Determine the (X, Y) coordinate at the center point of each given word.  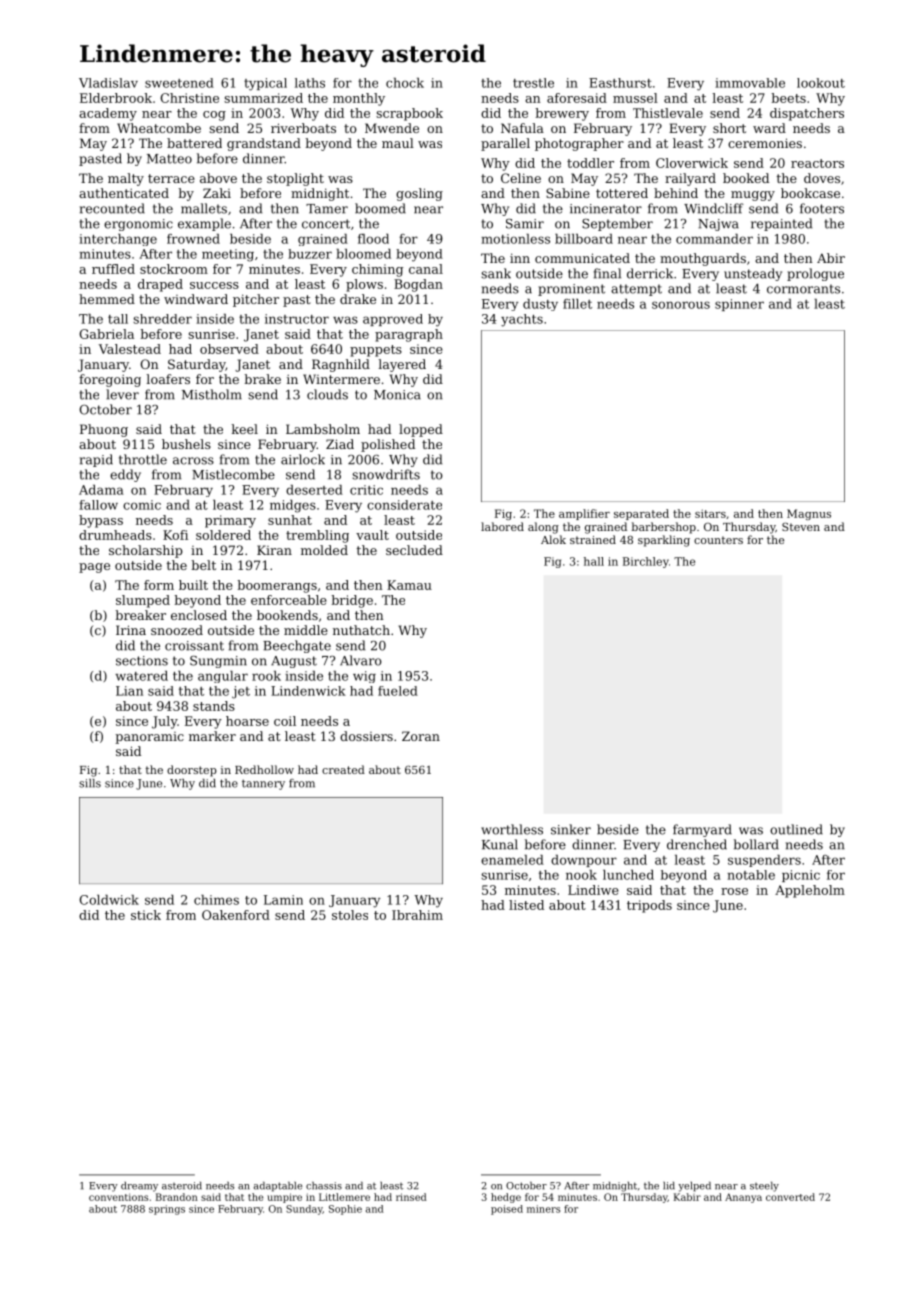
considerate (404, 505)
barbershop (664, 528)
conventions (118, 1197)
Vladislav (108, 83)
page (94, 568)
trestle (533, 83)
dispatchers (807, 114)
